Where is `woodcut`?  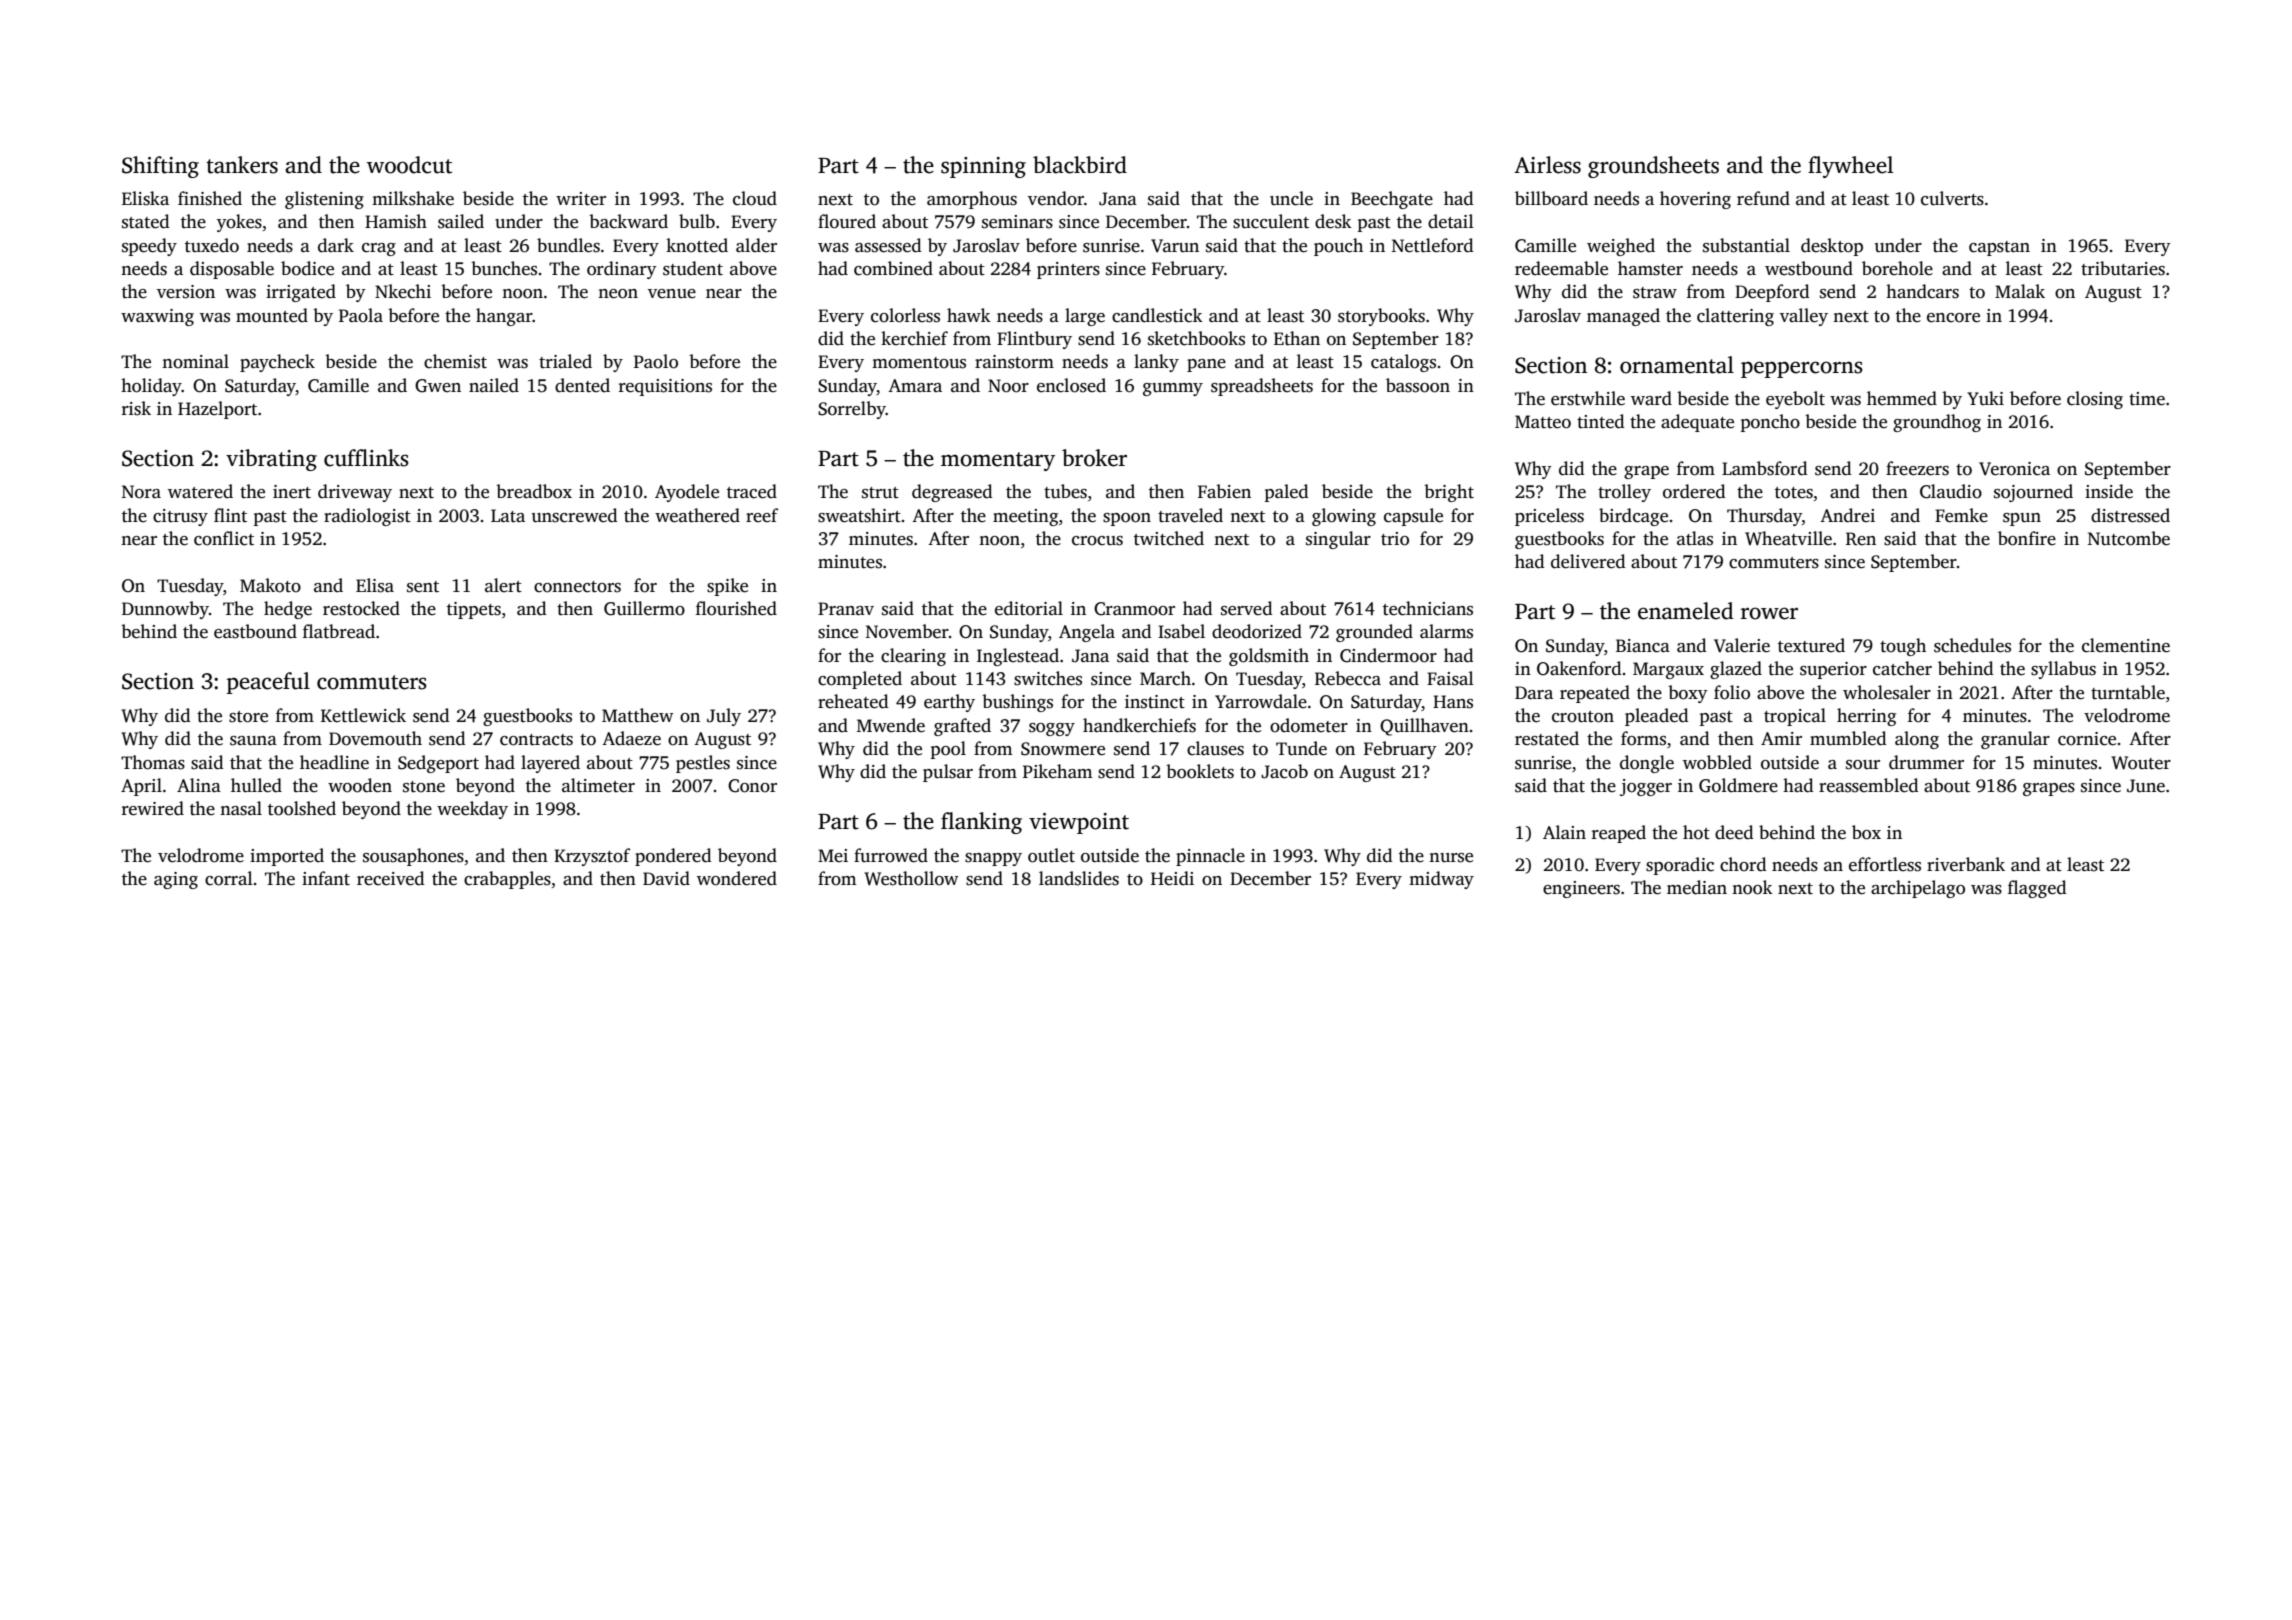 woodcut is located at coordinates (409, 165).
